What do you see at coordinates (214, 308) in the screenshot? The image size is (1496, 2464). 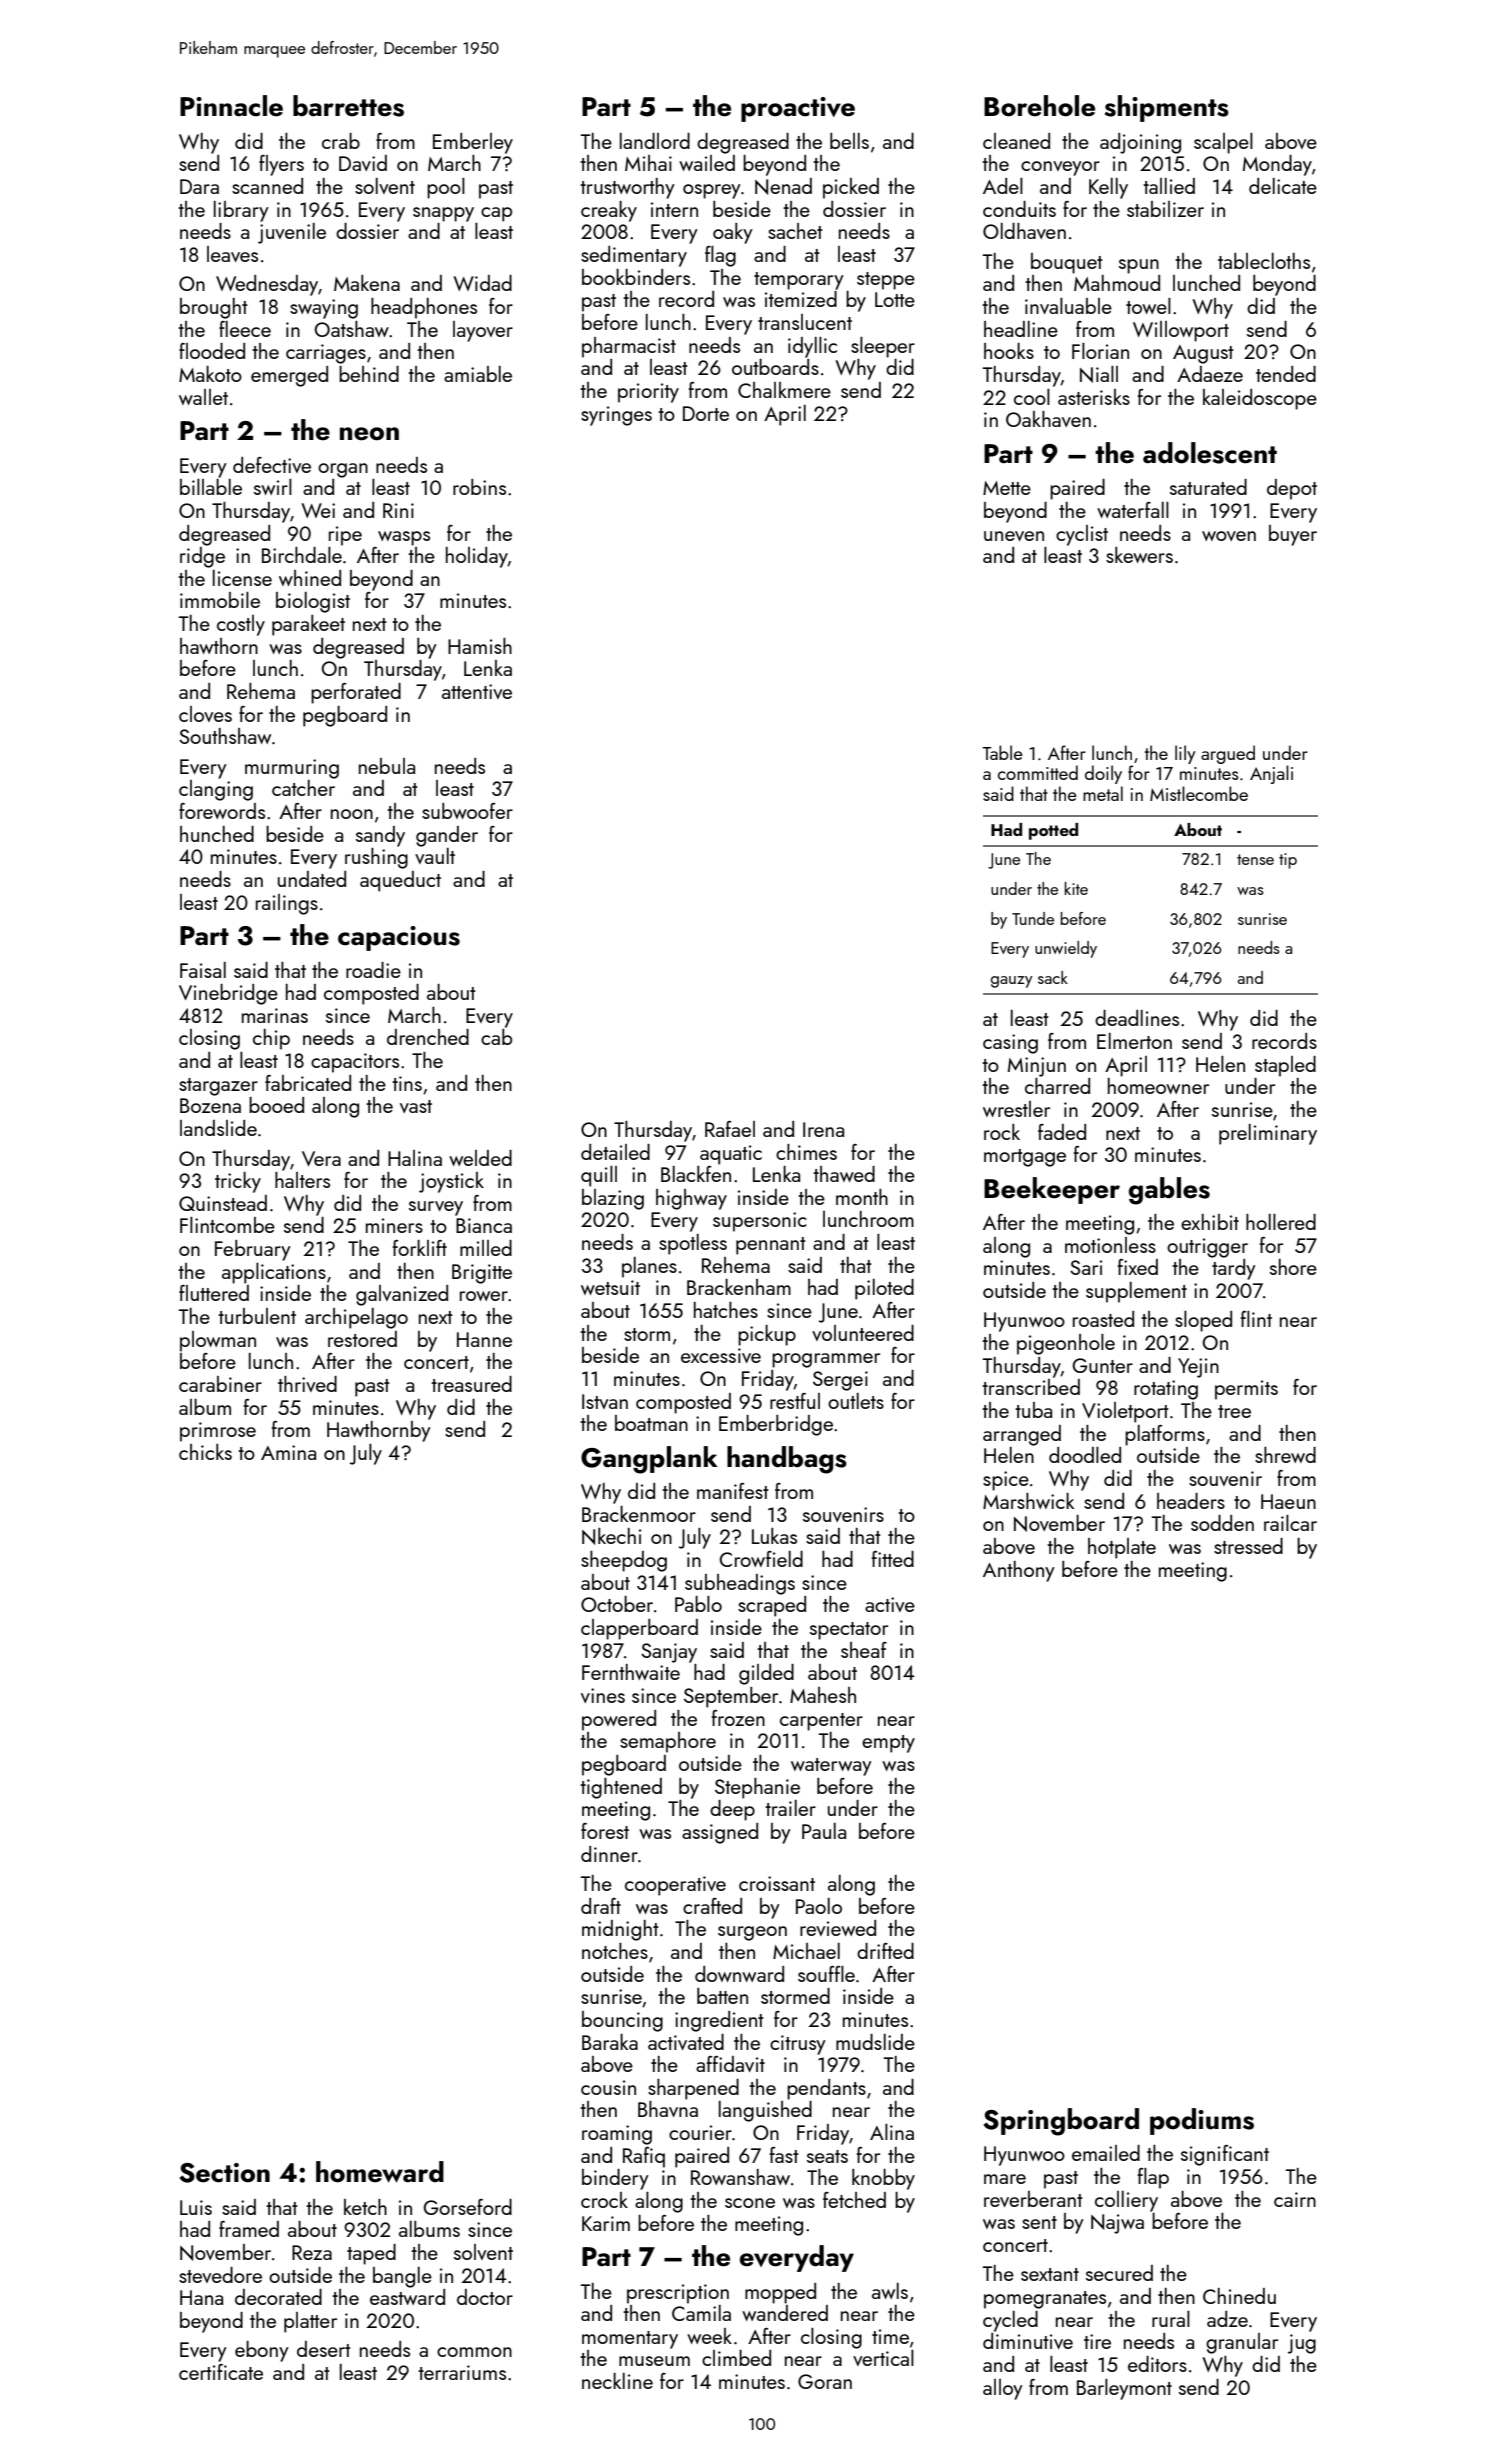 I see `brought` at bounding box center [214, 308].
